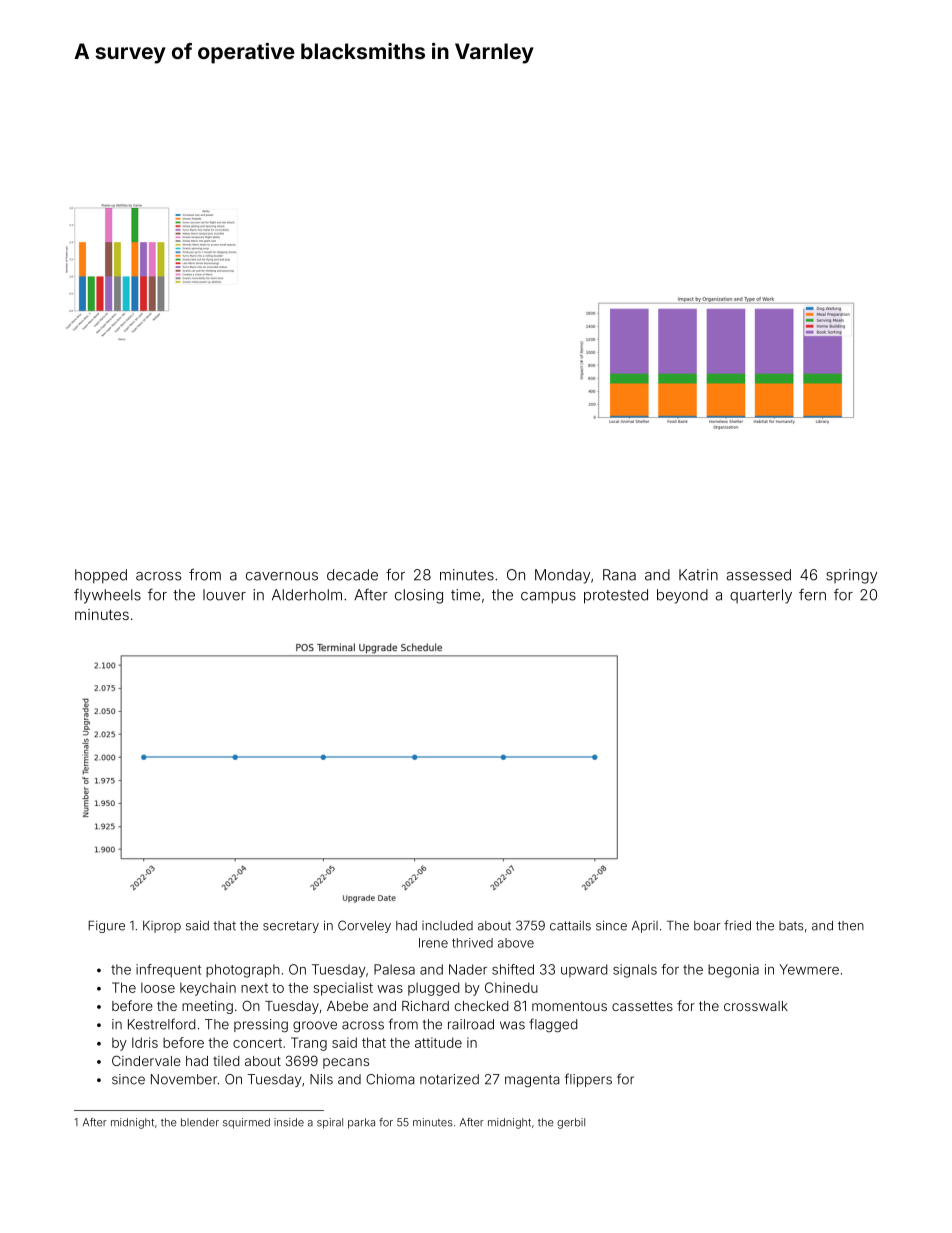 The image size is (952, 1233). I want to click on included, so click(447, 926).
